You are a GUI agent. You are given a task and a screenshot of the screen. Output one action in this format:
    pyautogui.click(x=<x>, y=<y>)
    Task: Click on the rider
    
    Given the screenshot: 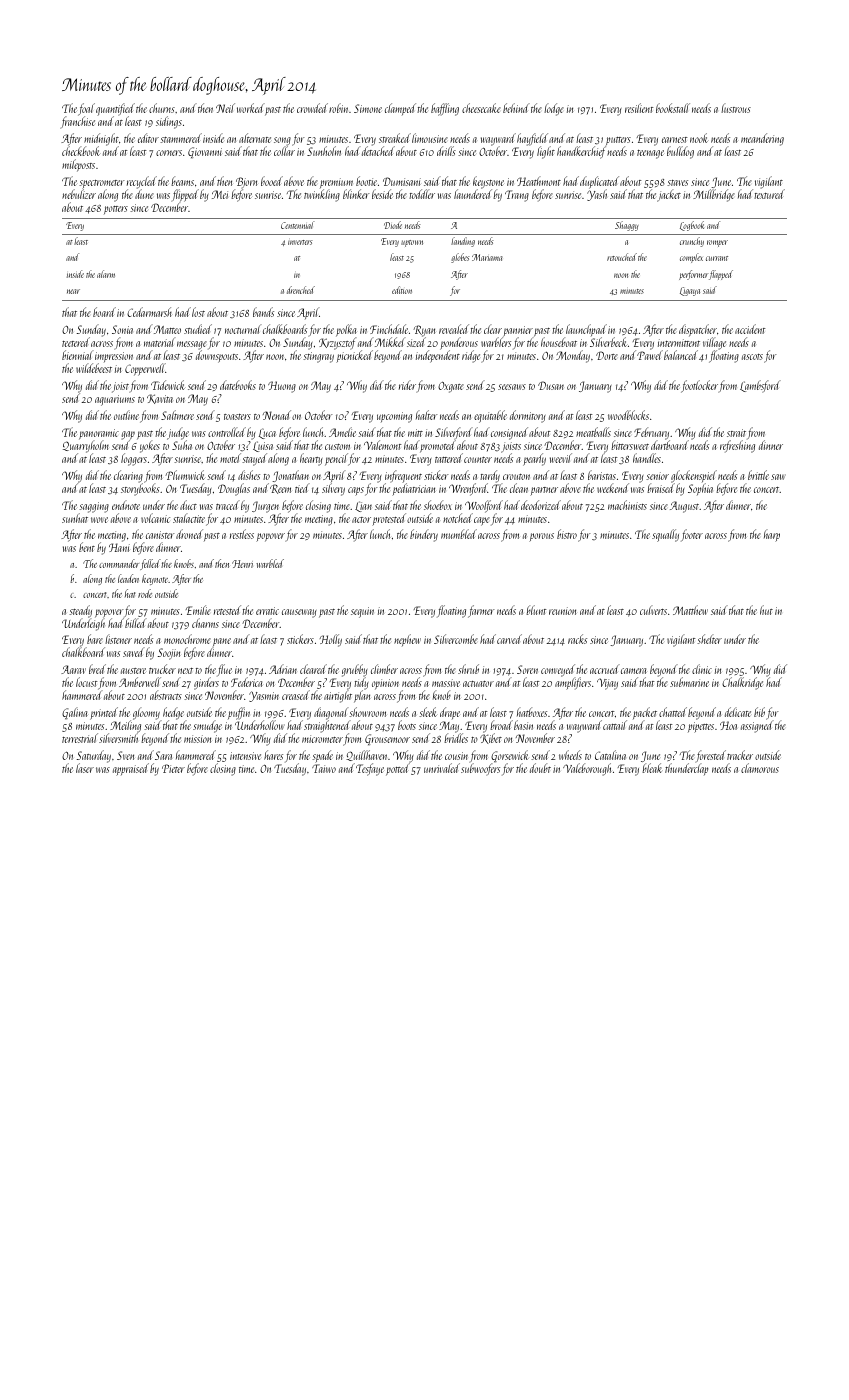 What is the action you would take?
    pyautogui.click(x=407, y=385)
